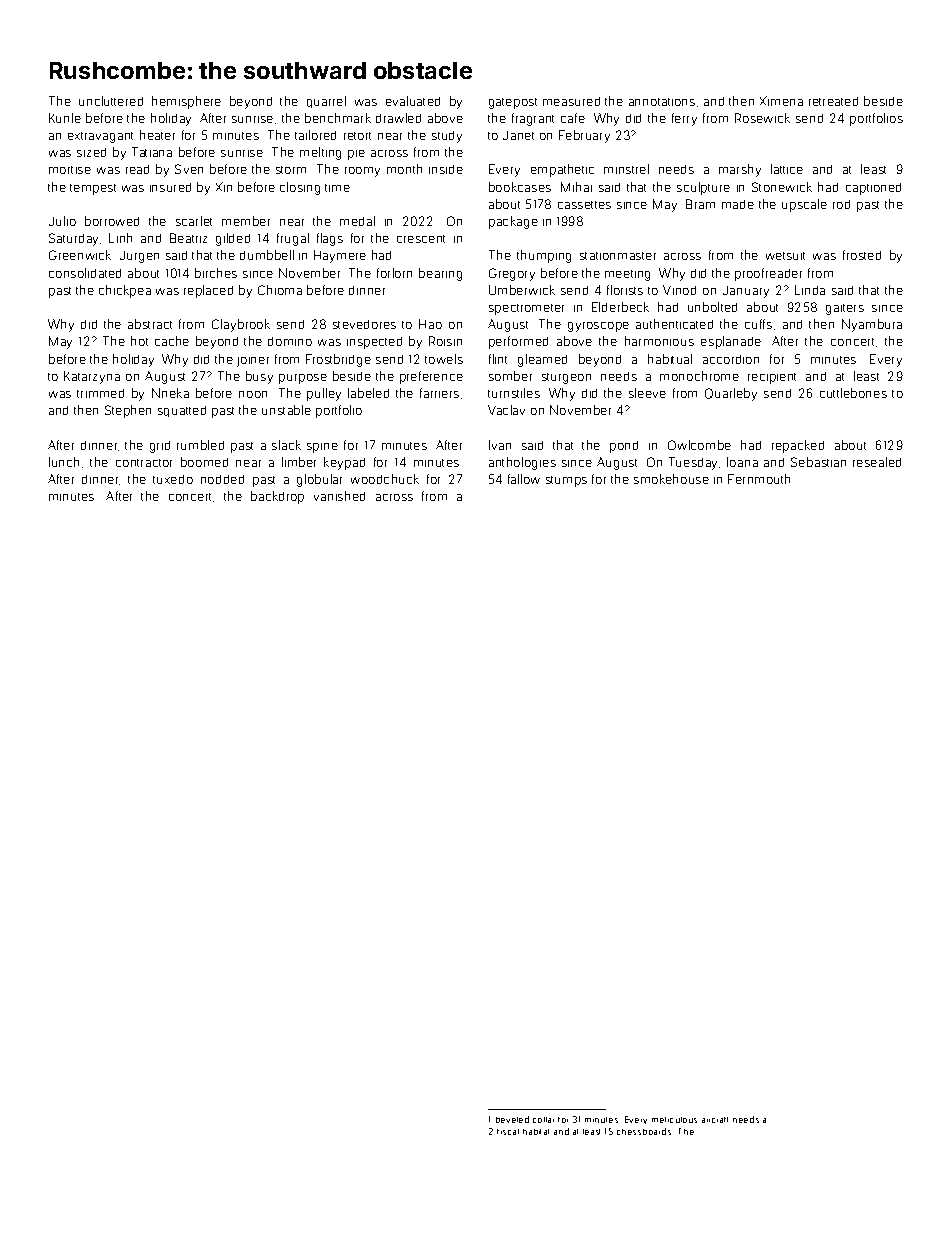 The image size is (952, 1233). What do you see at coordinates (536, 1132) in the screenshot?
I see `habitat` at bounding box center [536, 1132].
